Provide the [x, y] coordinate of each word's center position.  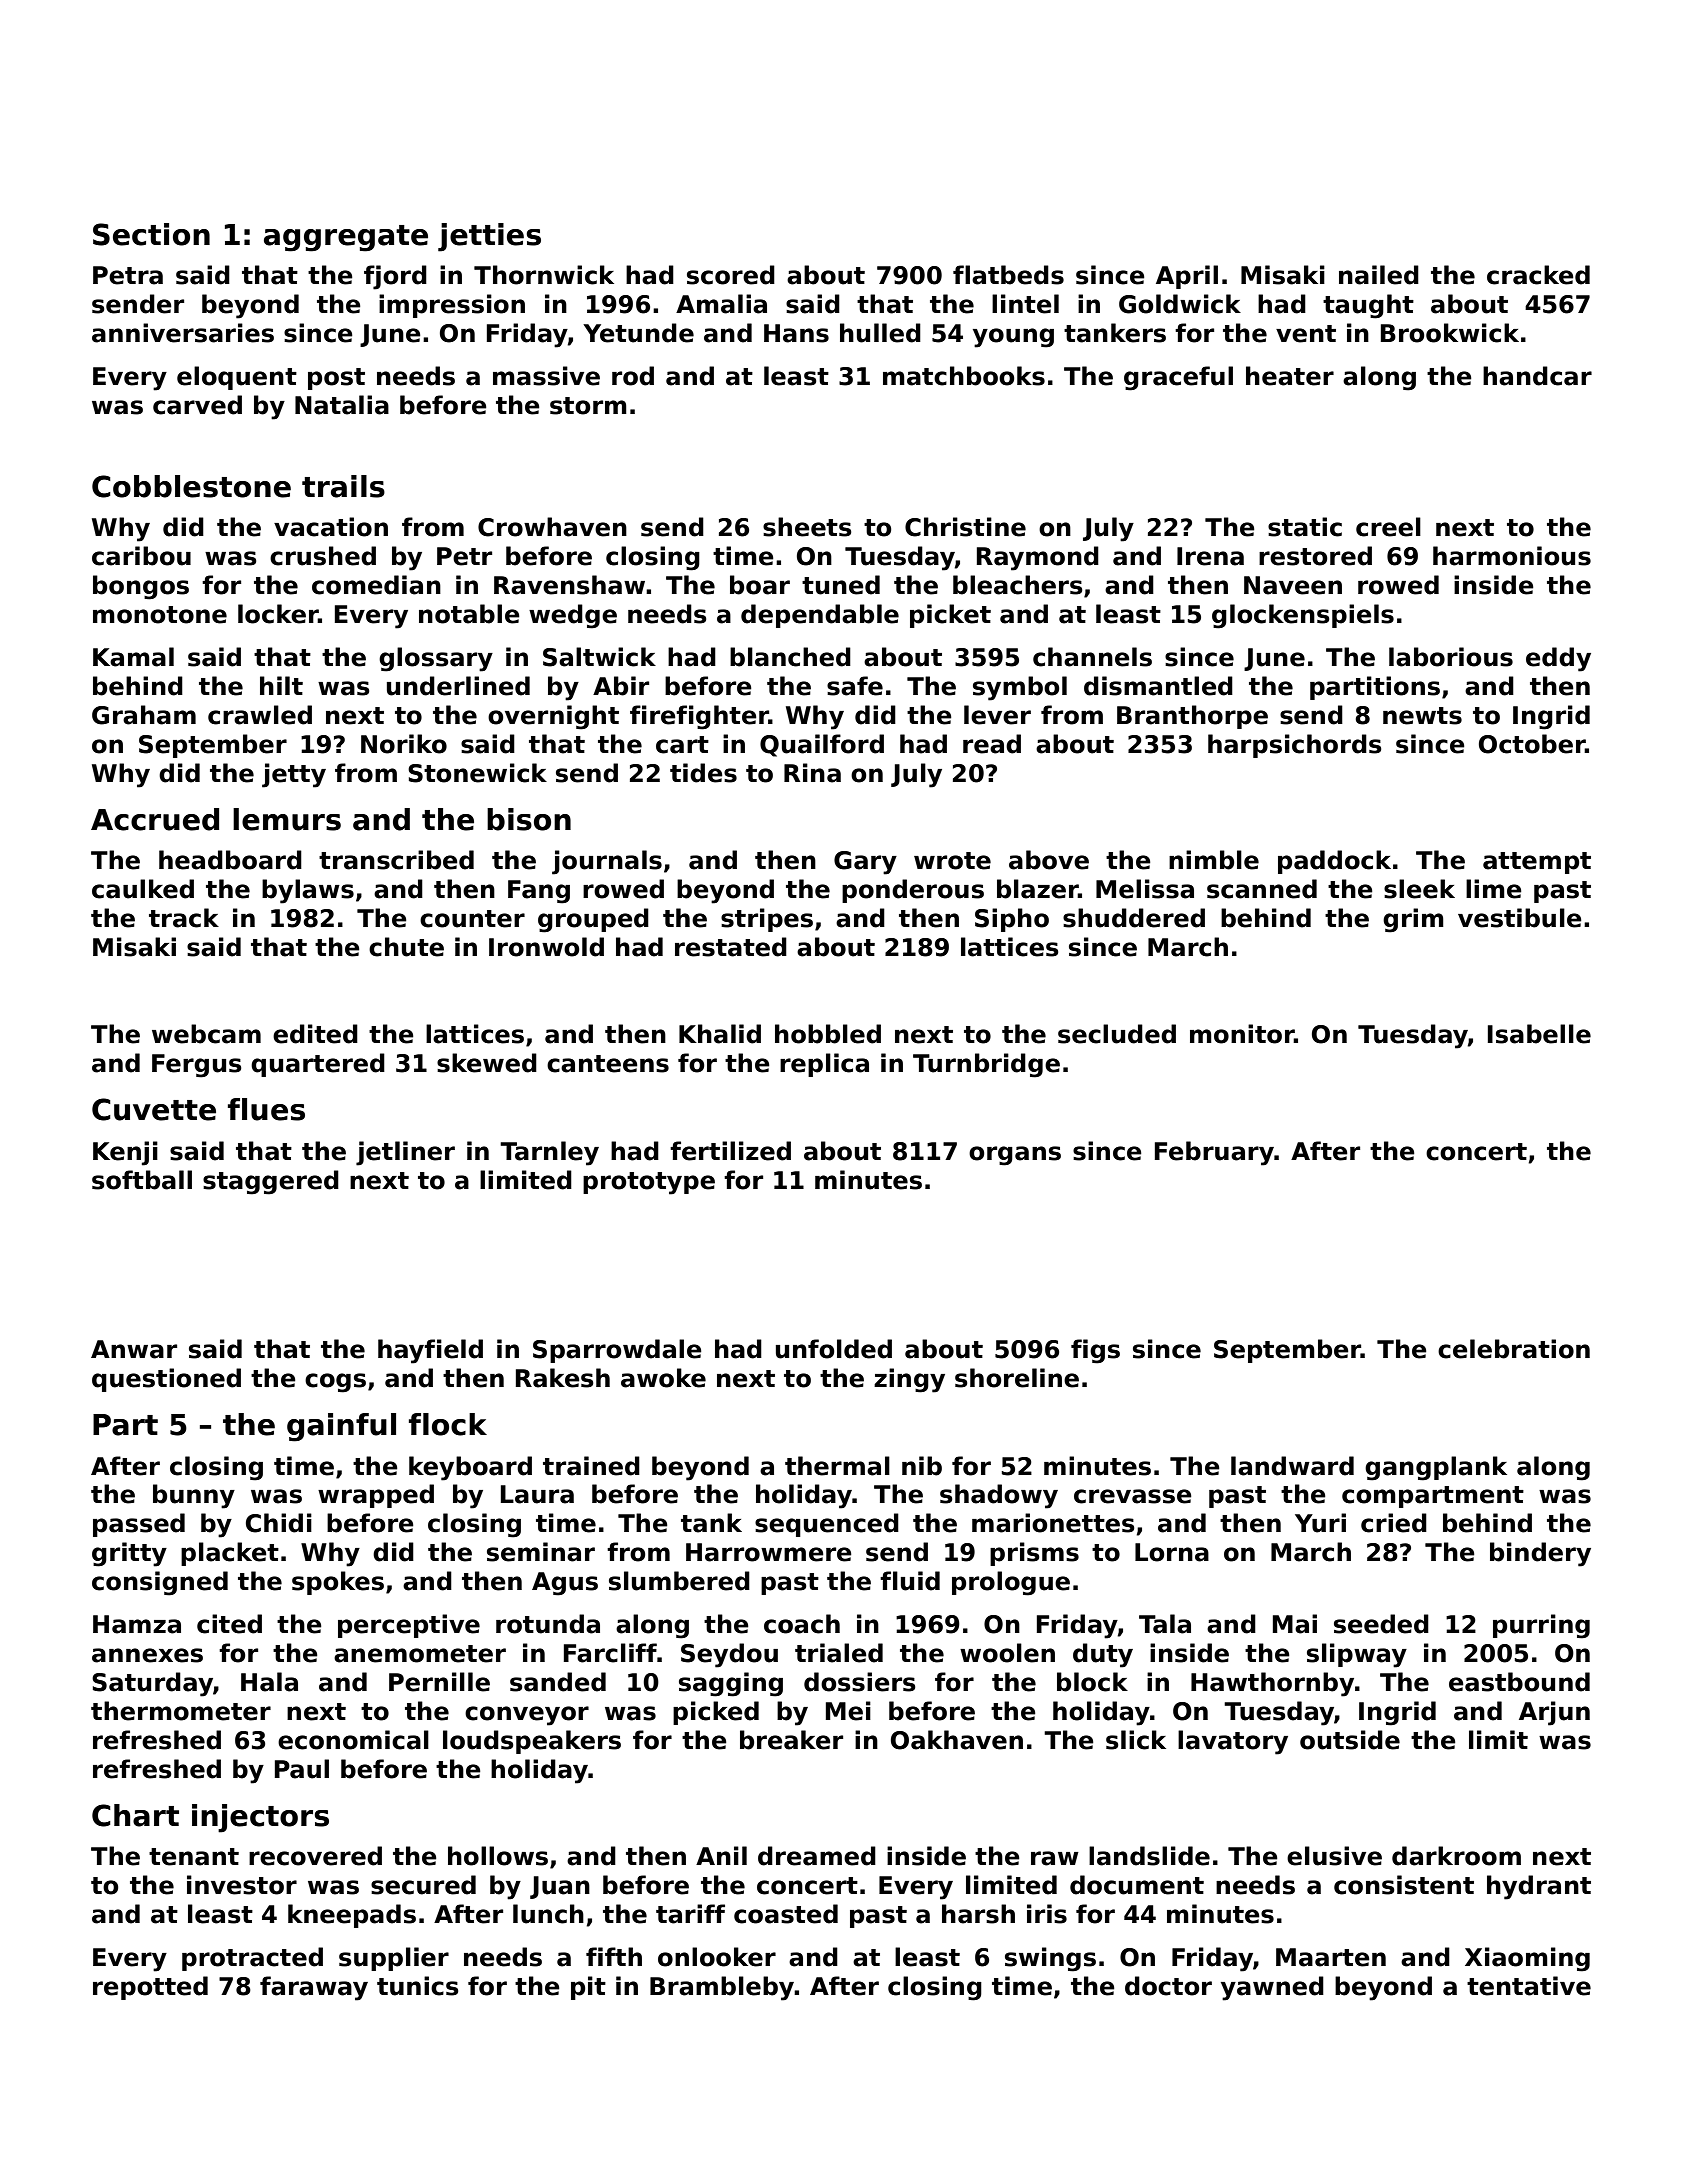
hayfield [430, 1351]
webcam [206, 1034]
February [1214, 1153]
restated [731, 947]
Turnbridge [986, 1065]
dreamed [817, 1856]
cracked [1538, 275]
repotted [150, 1988]
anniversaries [183, 333]
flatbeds [1008, 275]
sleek [1419, 889]
